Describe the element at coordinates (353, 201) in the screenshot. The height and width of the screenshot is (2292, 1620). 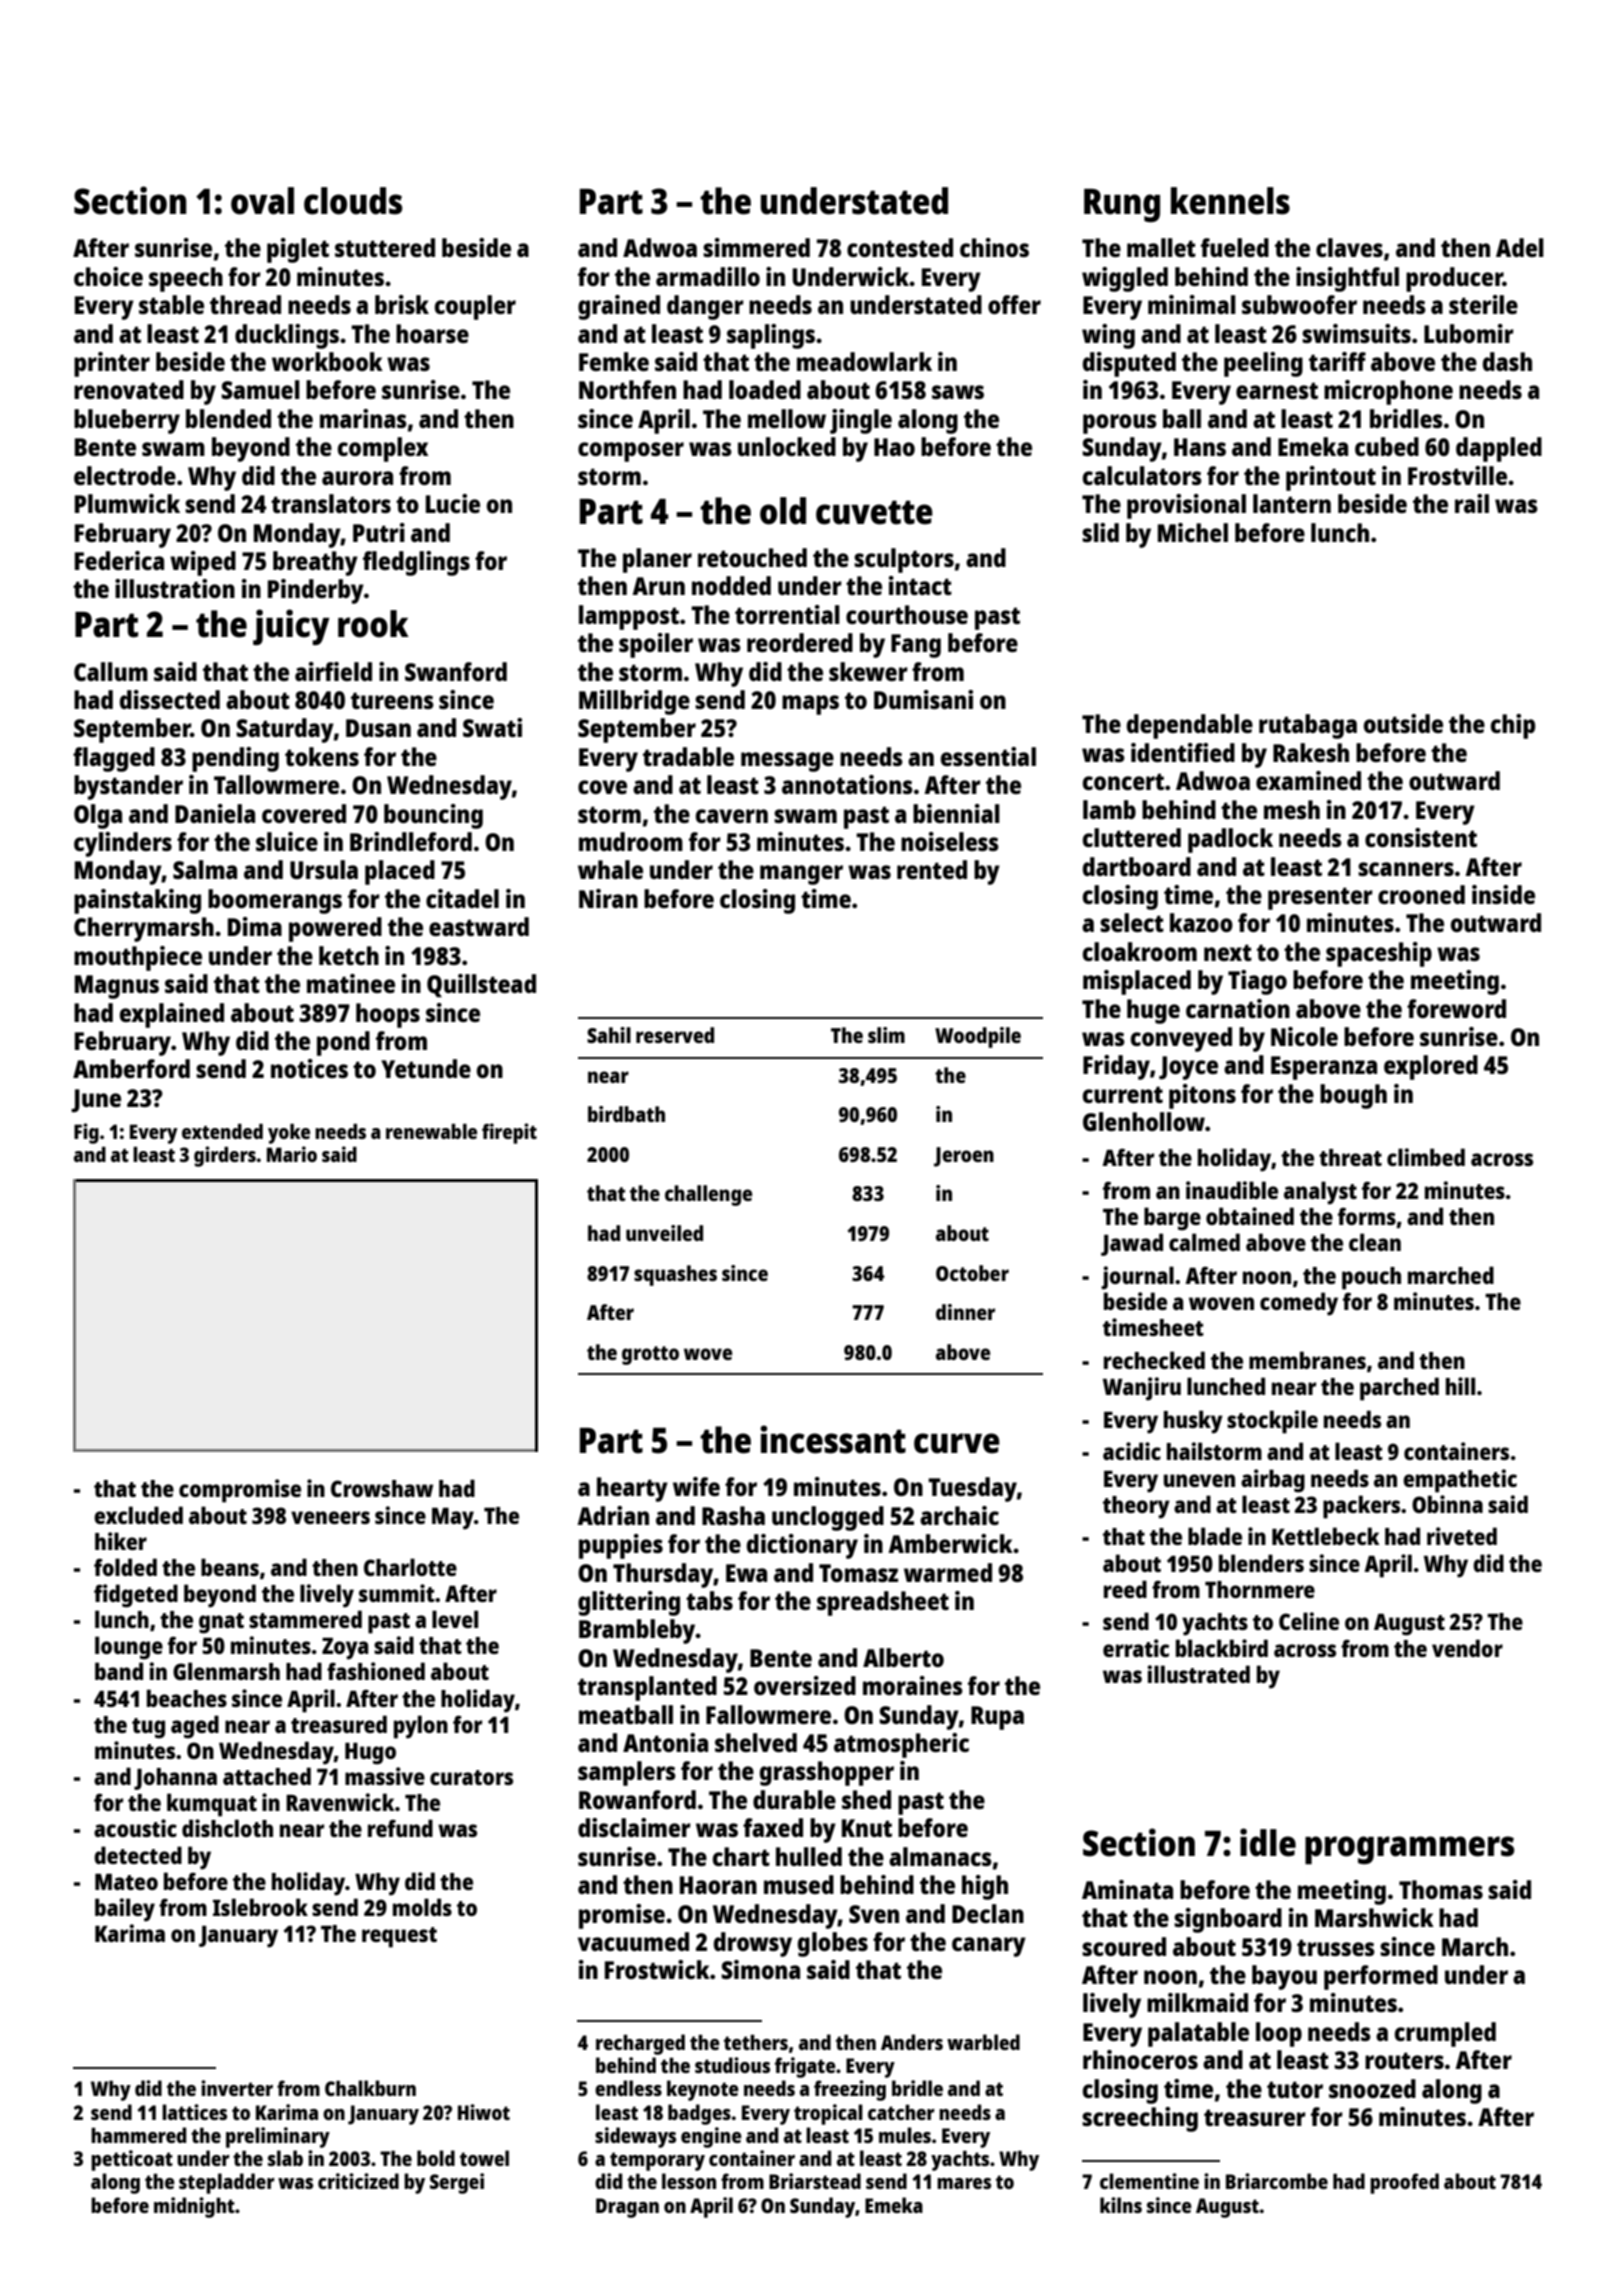
I see `clouds` at that location.
